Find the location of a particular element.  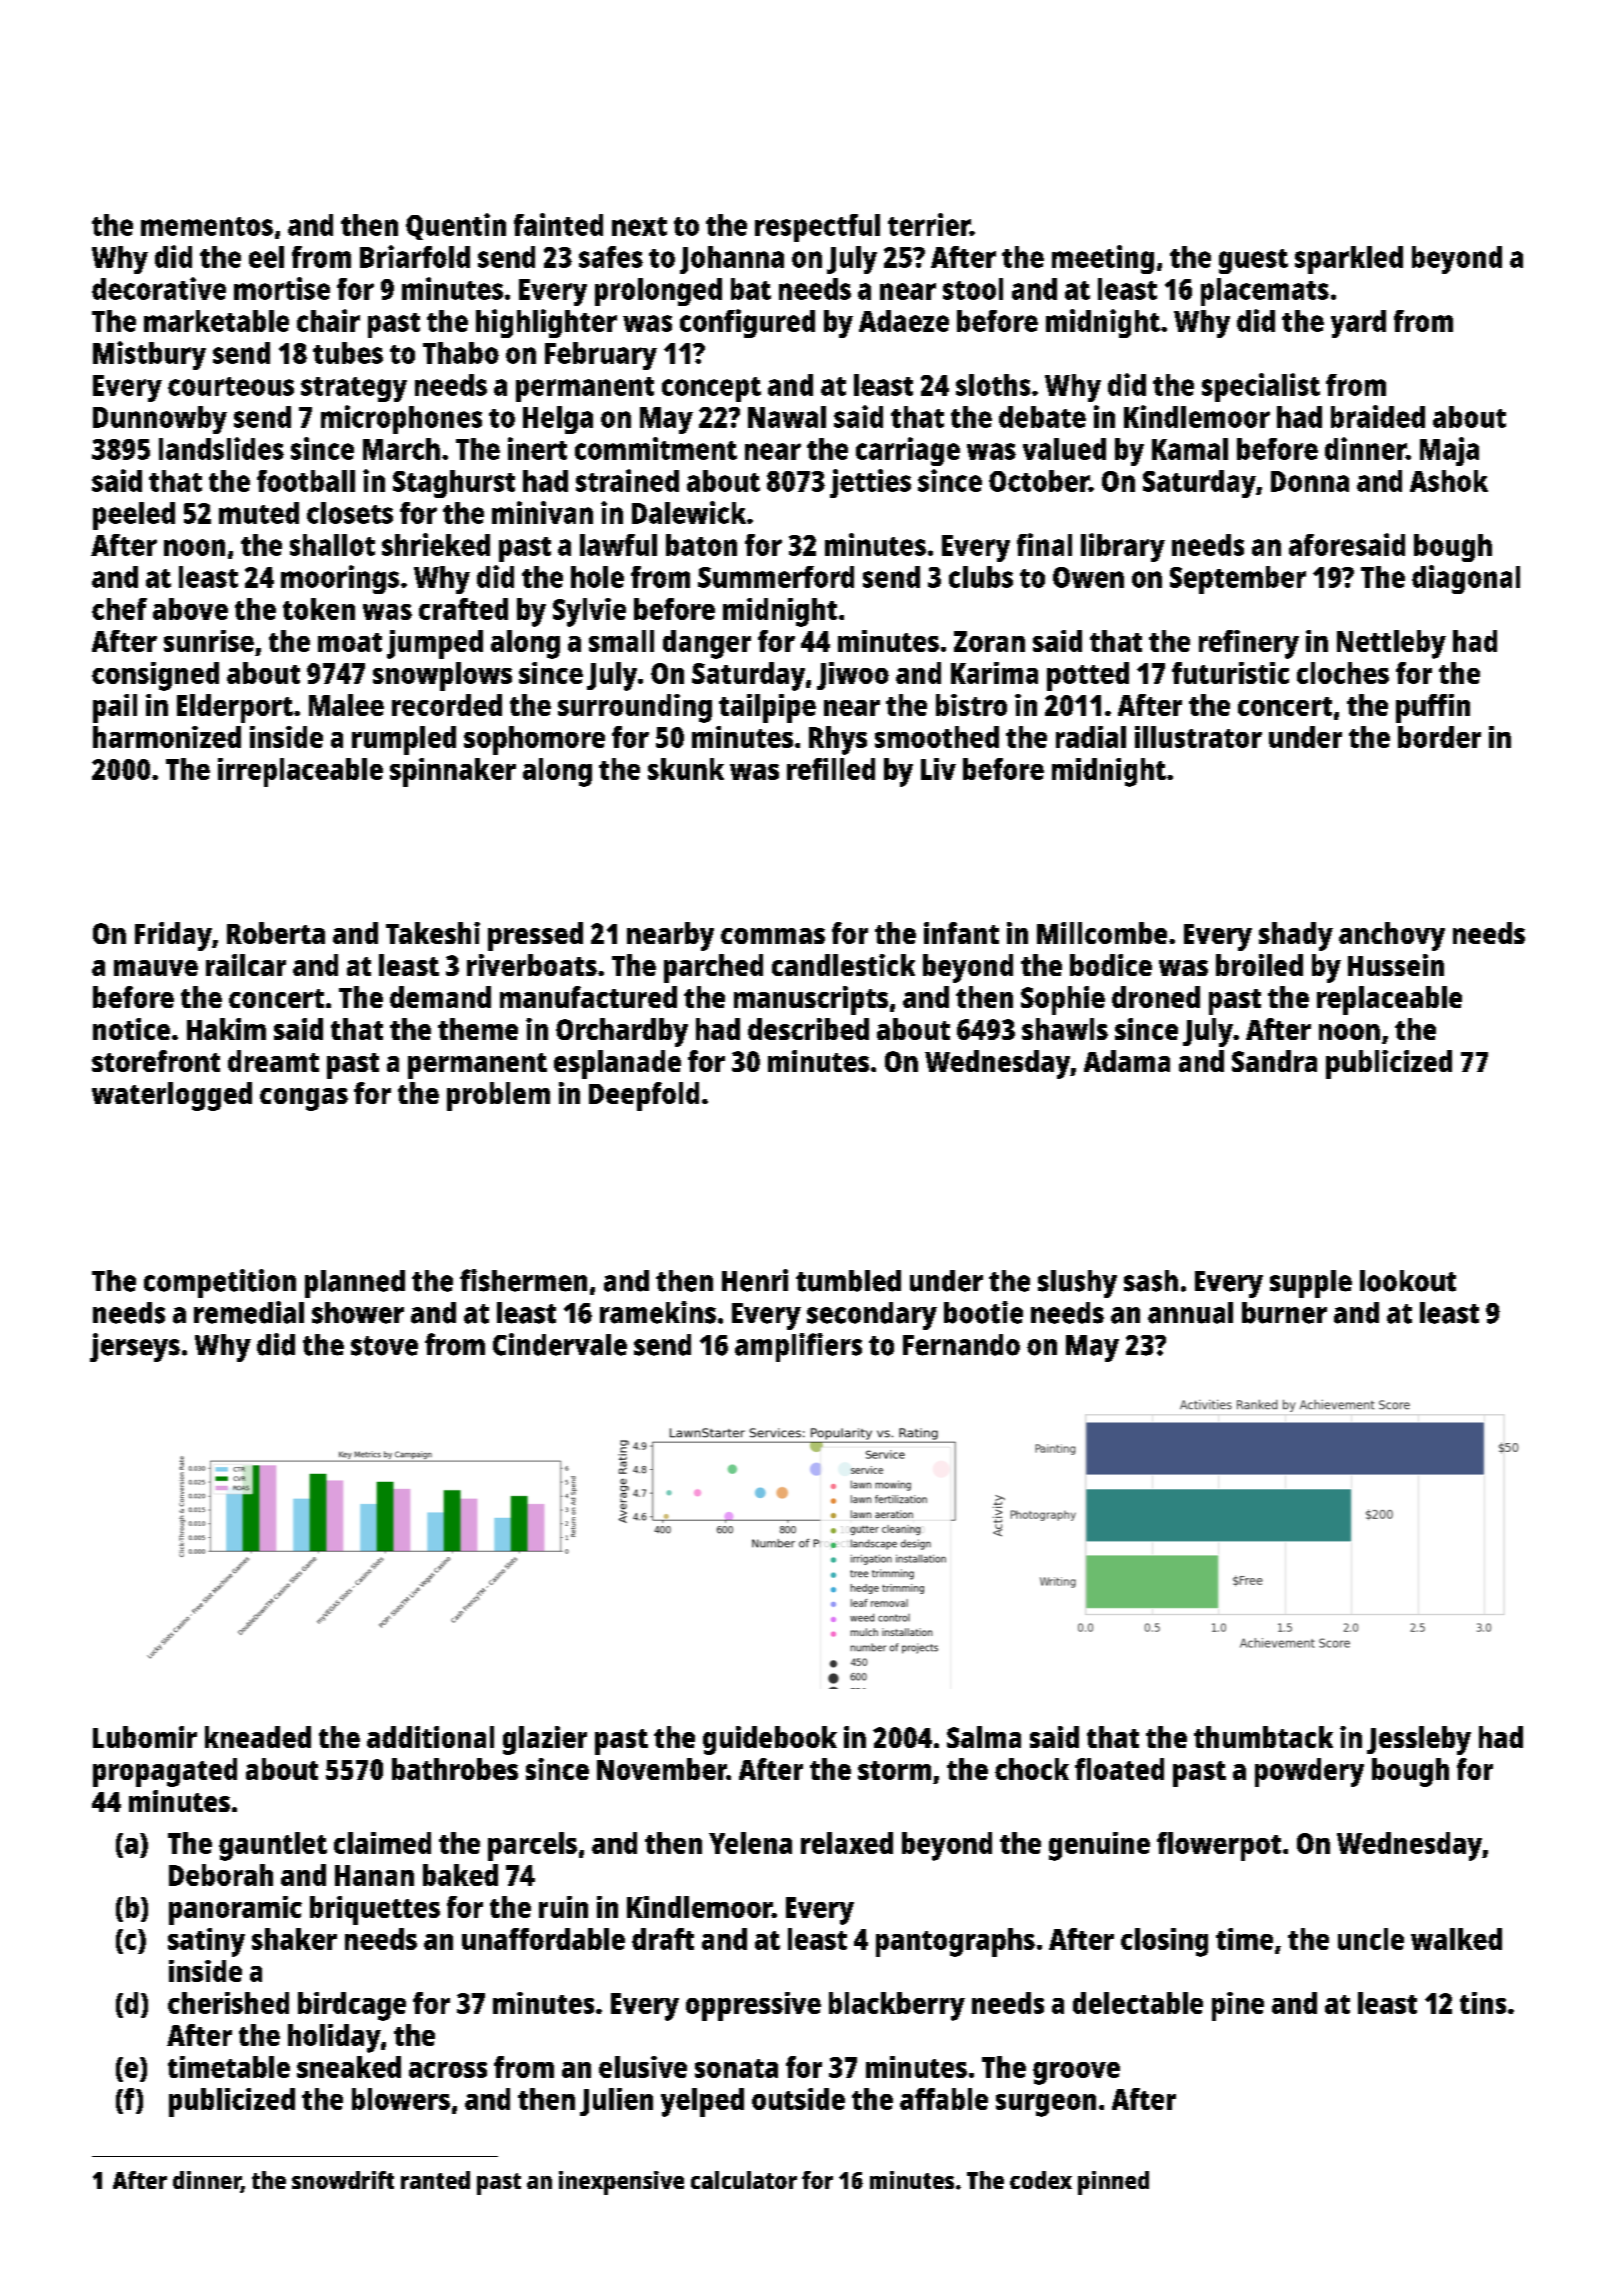

marketable is located at coordinates (216, 321).
